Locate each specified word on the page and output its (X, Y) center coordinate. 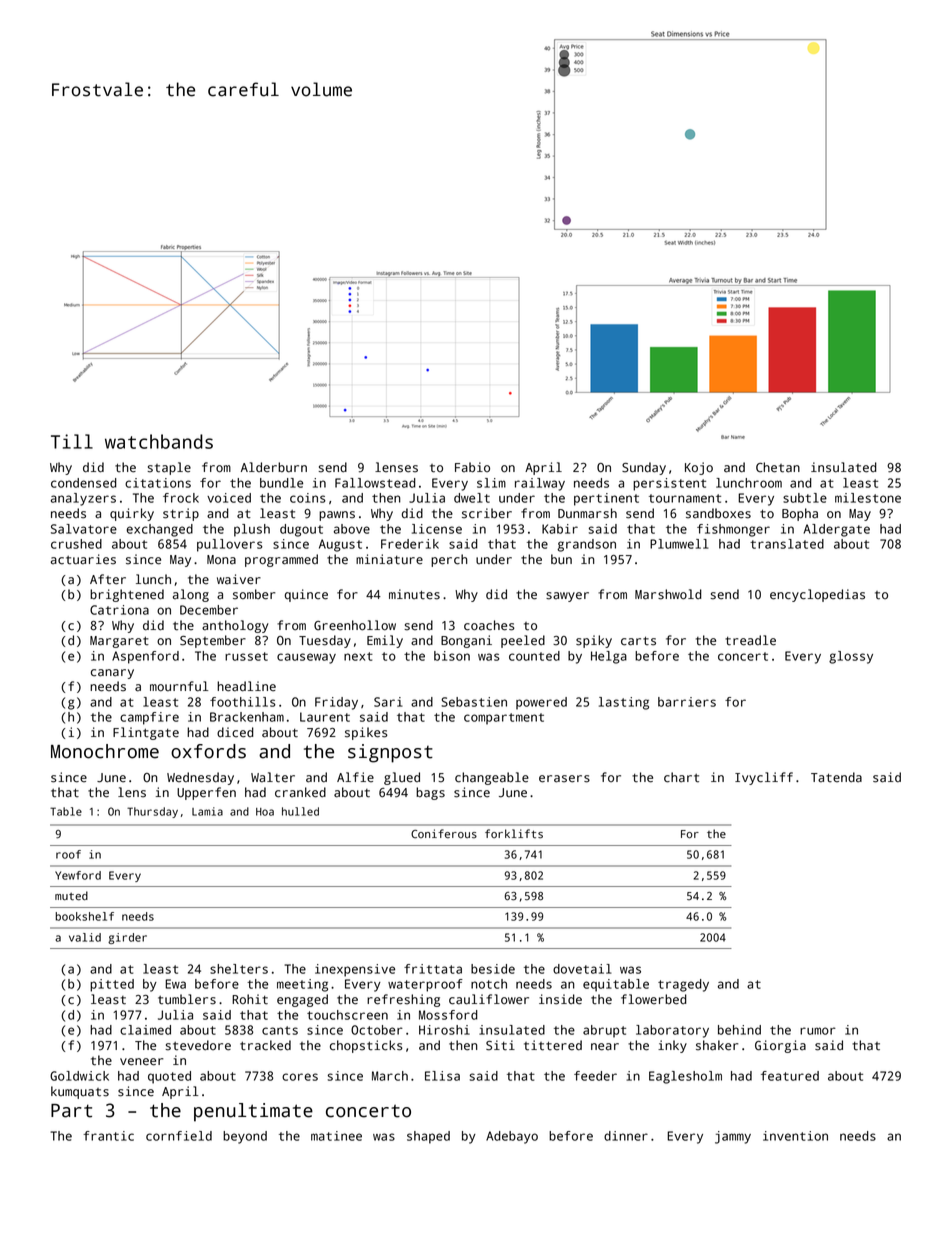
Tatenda (836, 777)
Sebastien (474, 702)
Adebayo (512, 1137)
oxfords (208, 751)
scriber (487, 513)
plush (252, 530)
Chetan (778, 467)
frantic (108, 1136)
